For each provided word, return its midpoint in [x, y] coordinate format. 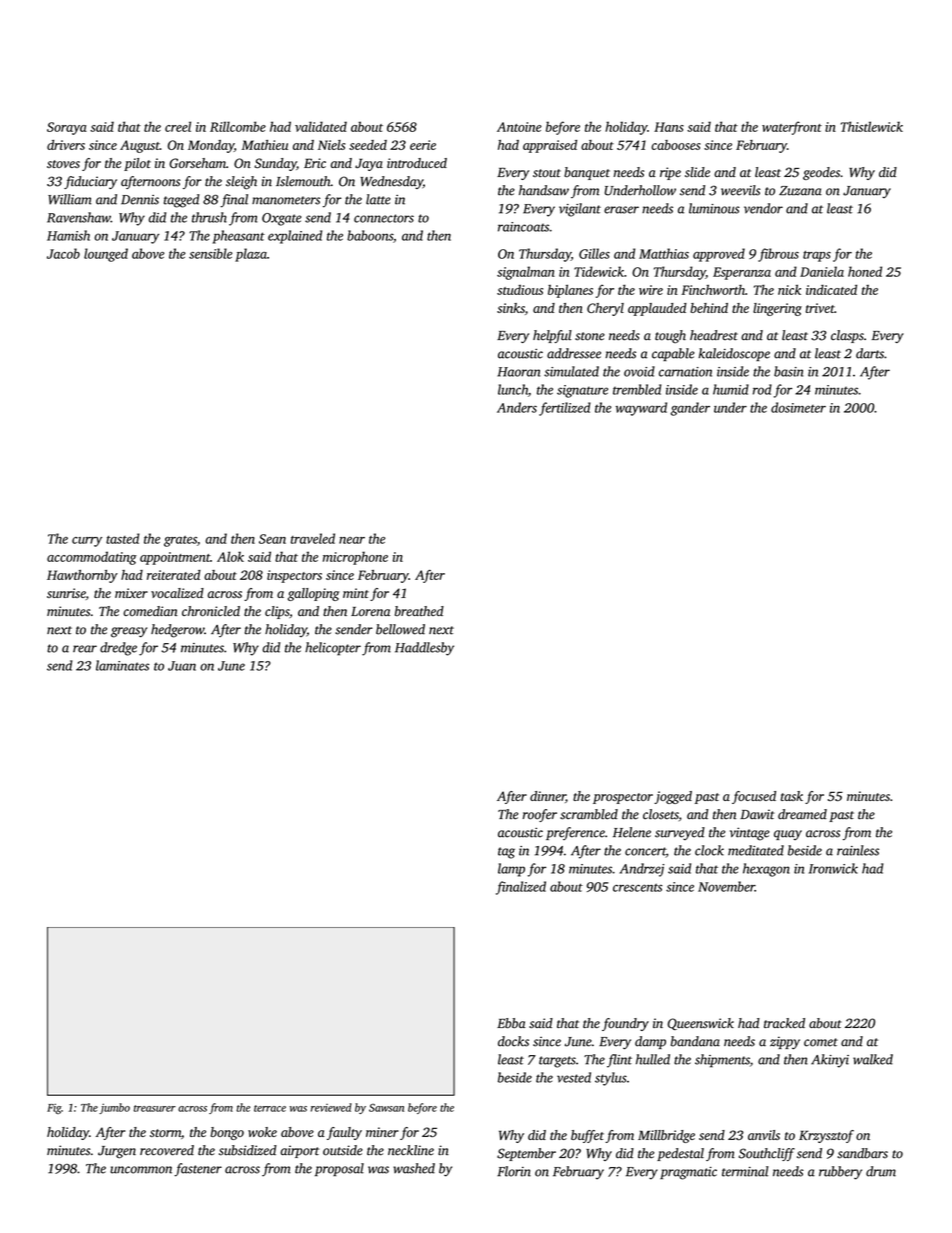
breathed [419, 611]
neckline [411, 1150]
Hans [669, 127]
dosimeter [798, 407]
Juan [182, 666]
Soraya [67, 128]
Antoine [519, 127]
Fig [54, 1108]
